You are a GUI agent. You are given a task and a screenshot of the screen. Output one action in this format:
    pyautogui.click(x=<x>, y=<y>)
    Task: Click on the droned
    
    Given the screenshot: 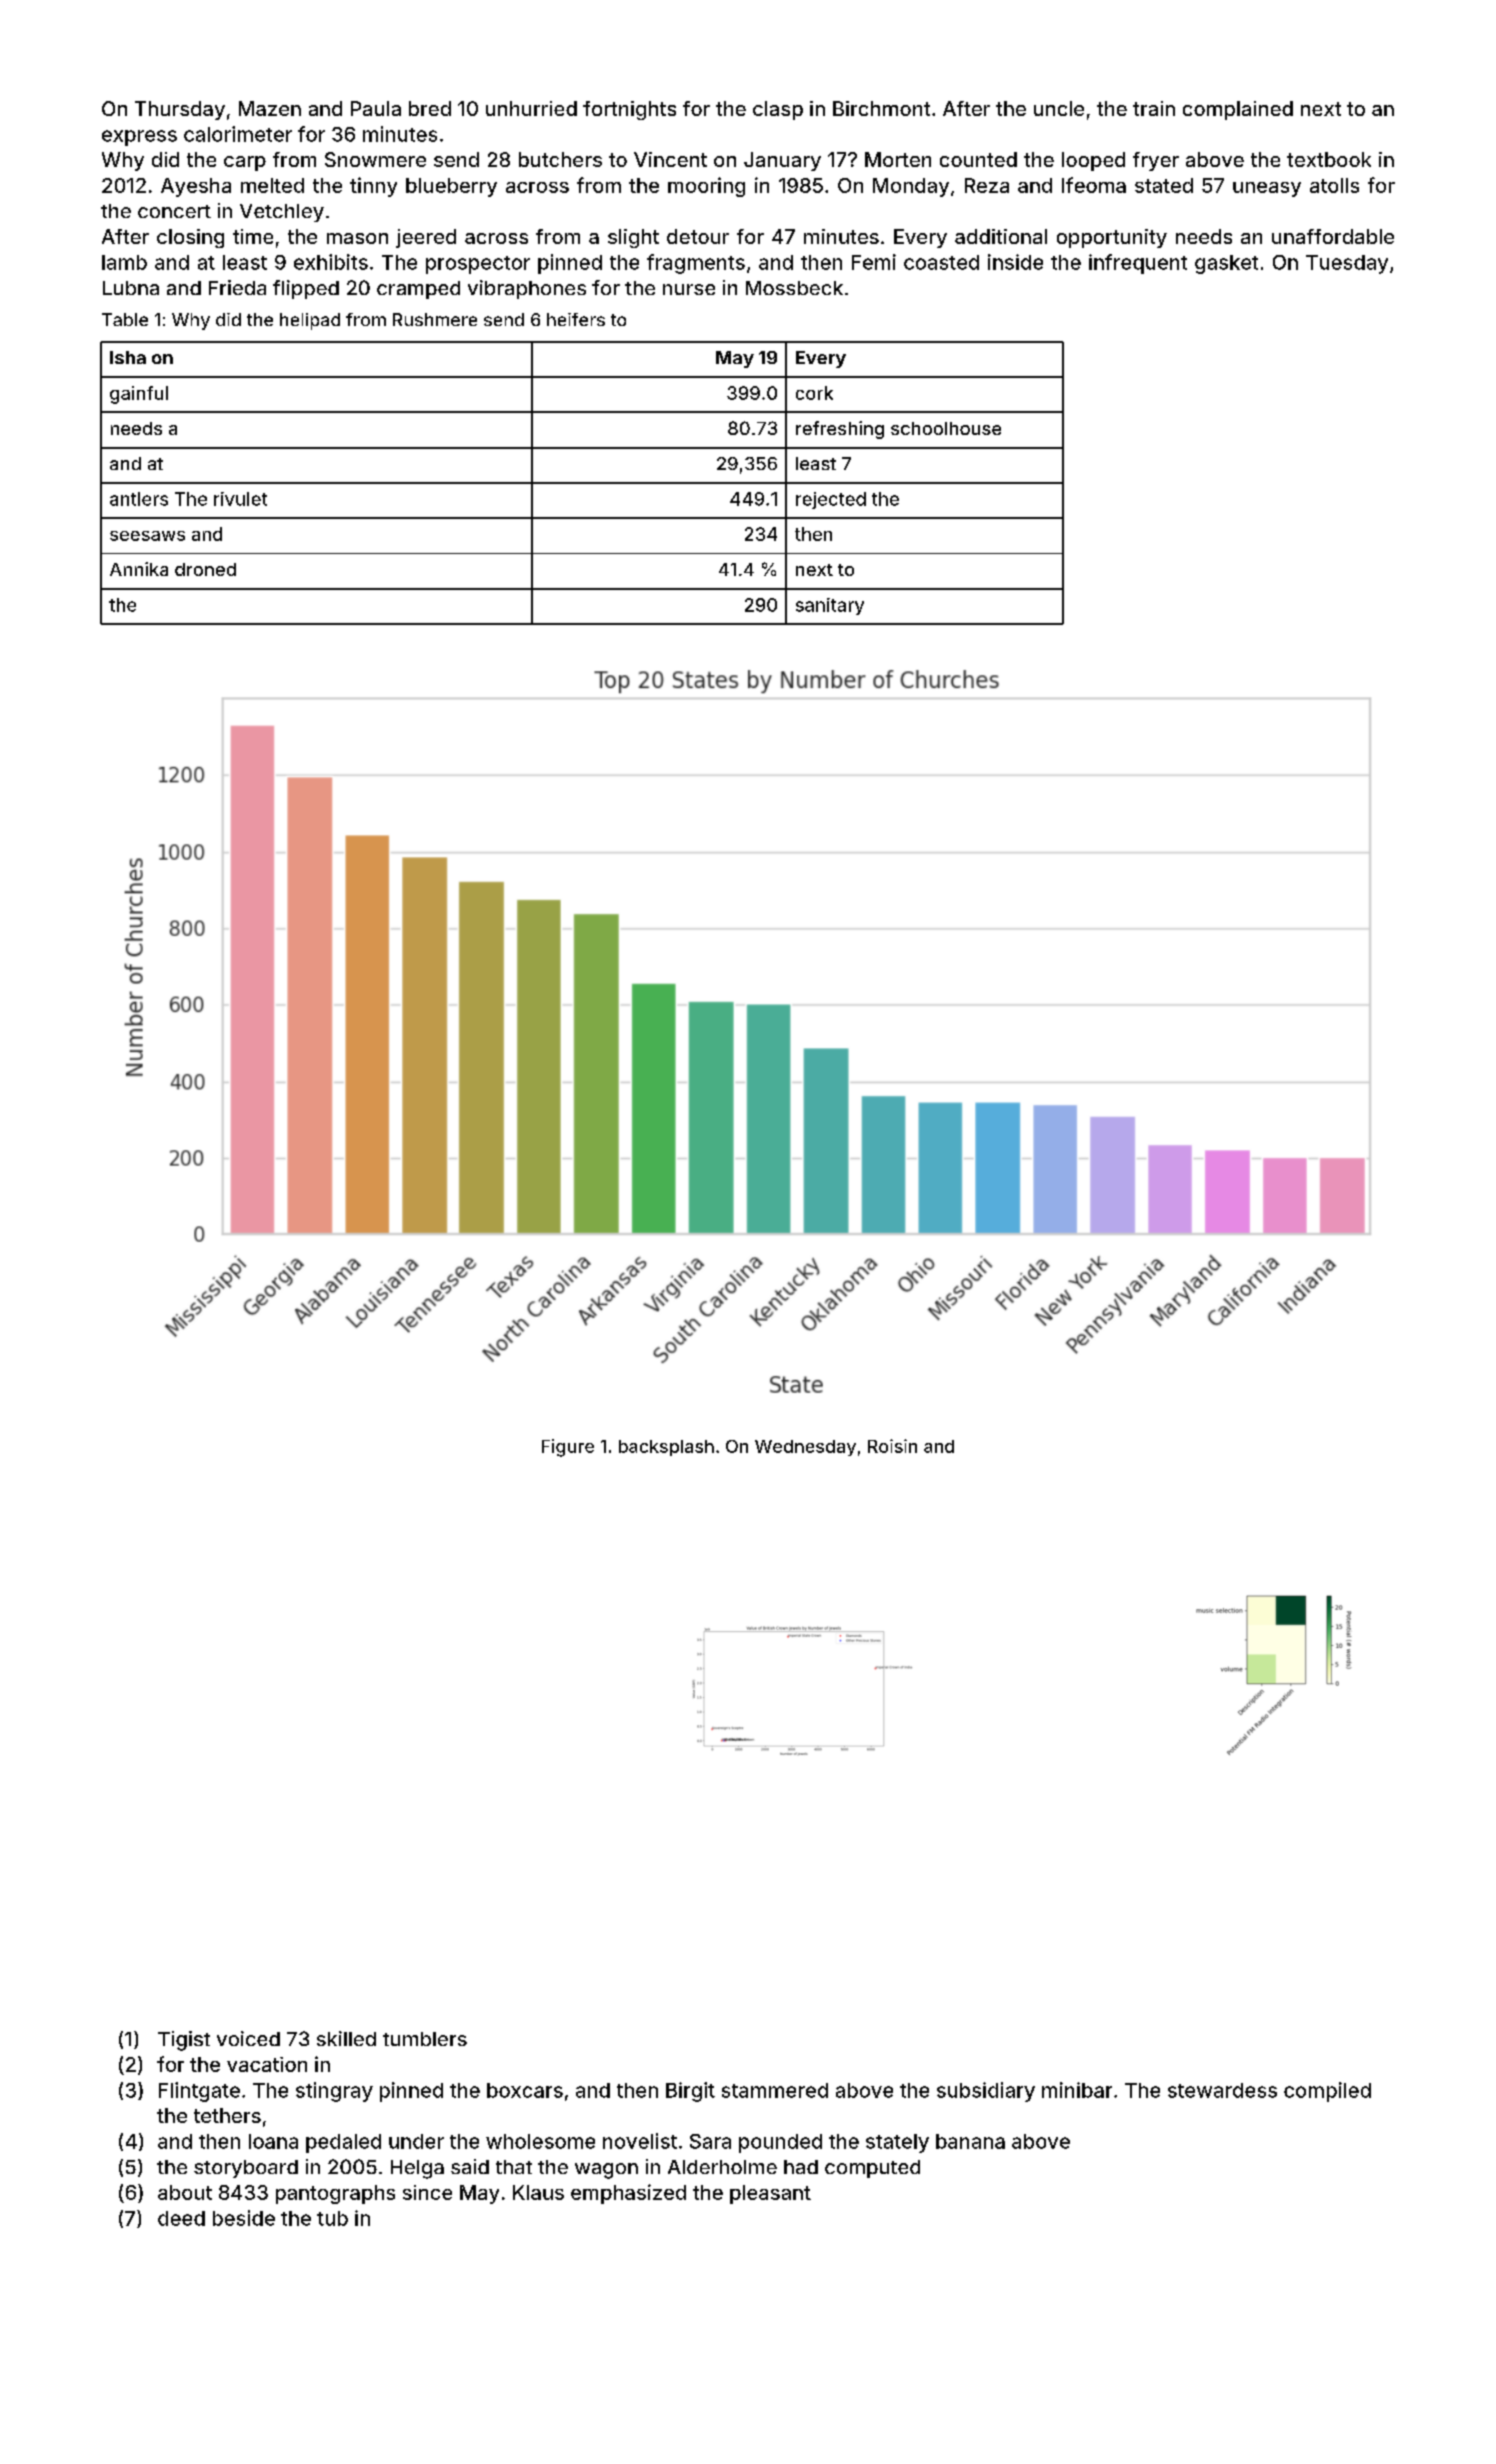 What is the action you would take?
    pyautogui.click(x=205, y=569)
